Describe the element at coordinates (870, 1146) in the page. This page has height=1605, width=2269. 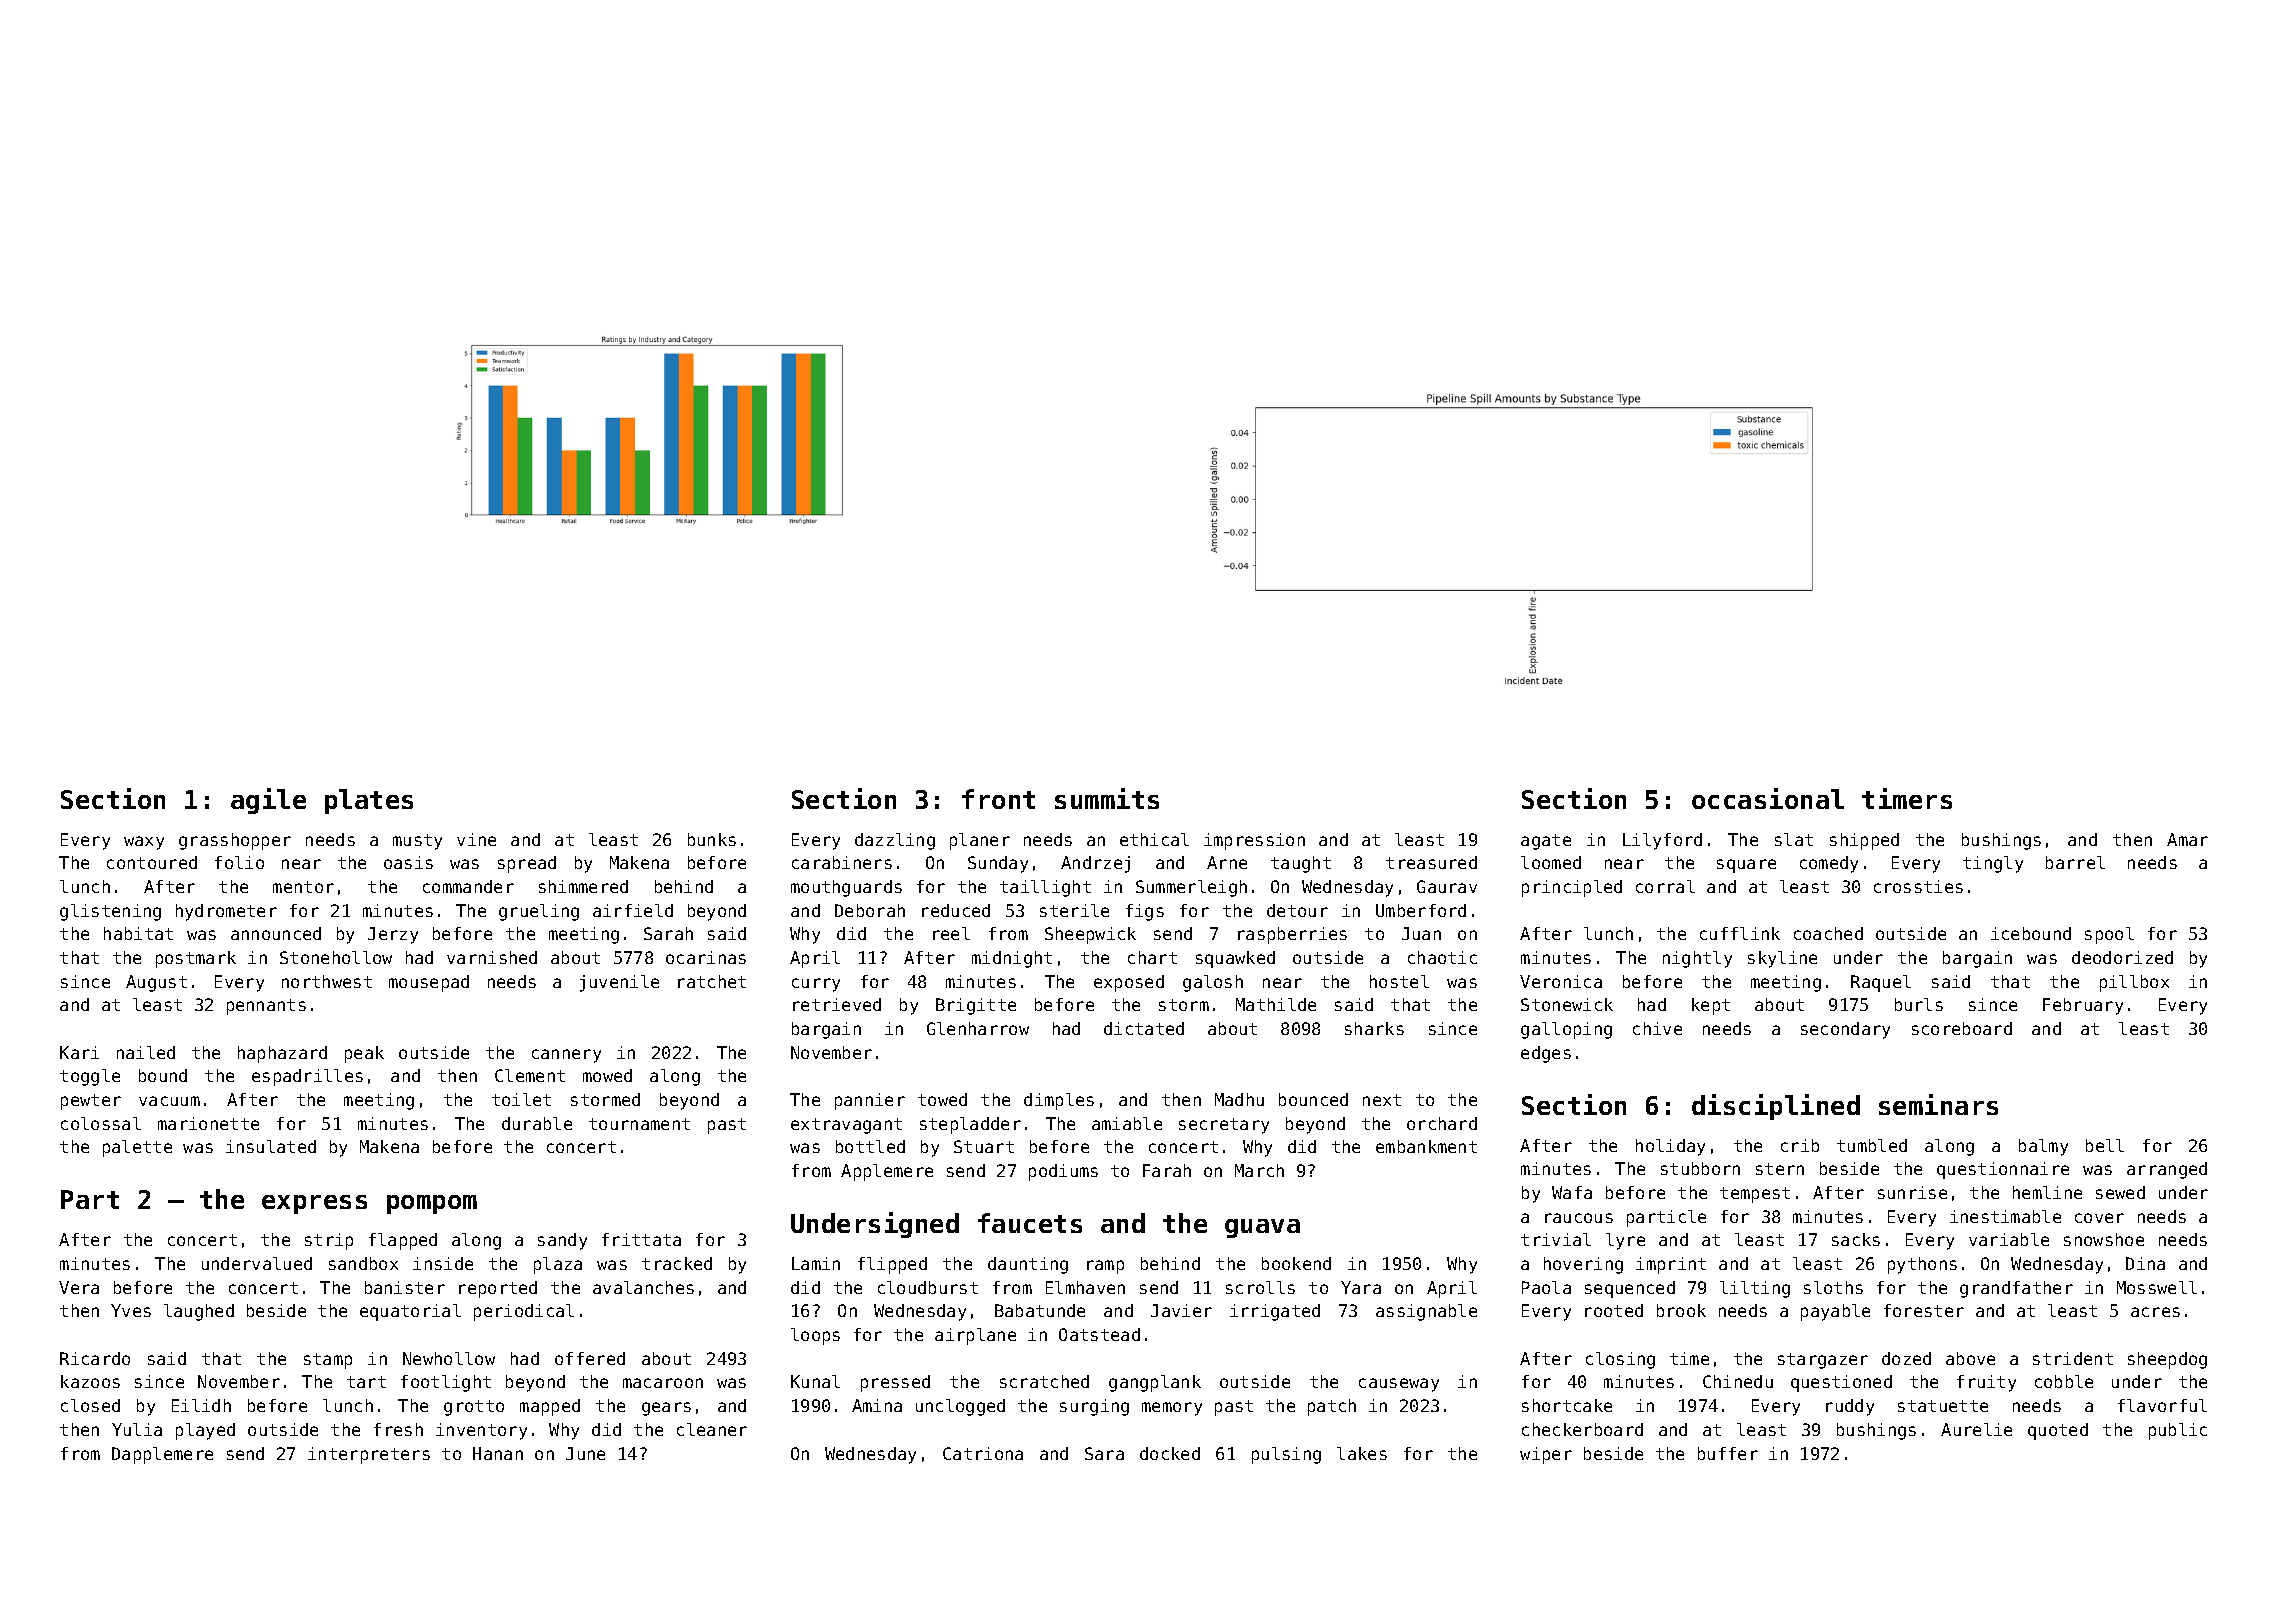
I see `bottled` at that location.
